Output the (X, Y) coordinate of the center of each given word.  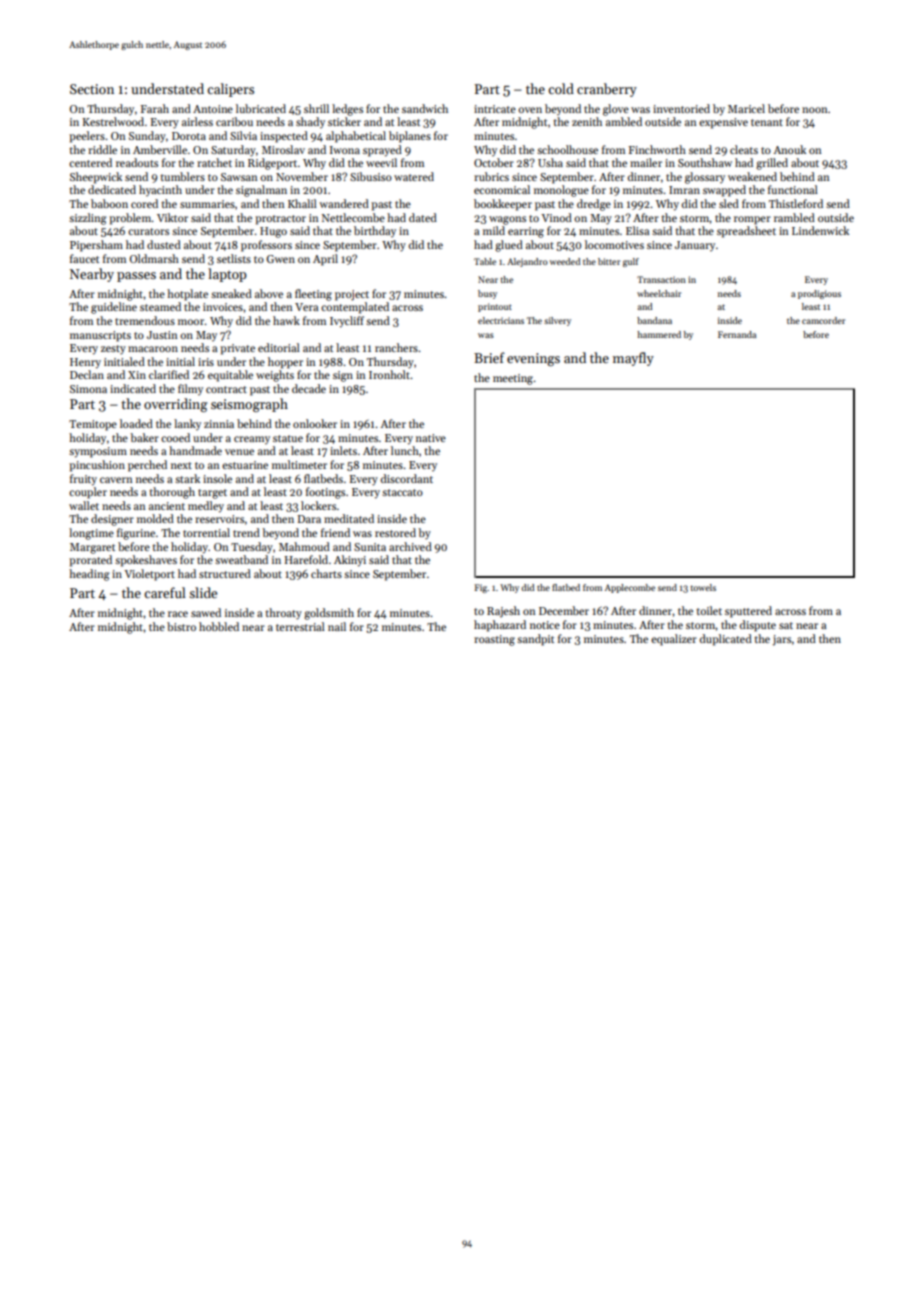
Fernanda (737, 334)
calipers (230, 90)
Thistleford (796, 203)
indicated (133, 388)
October (494, 162)
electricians (501, 320)
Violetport (149, 575)
